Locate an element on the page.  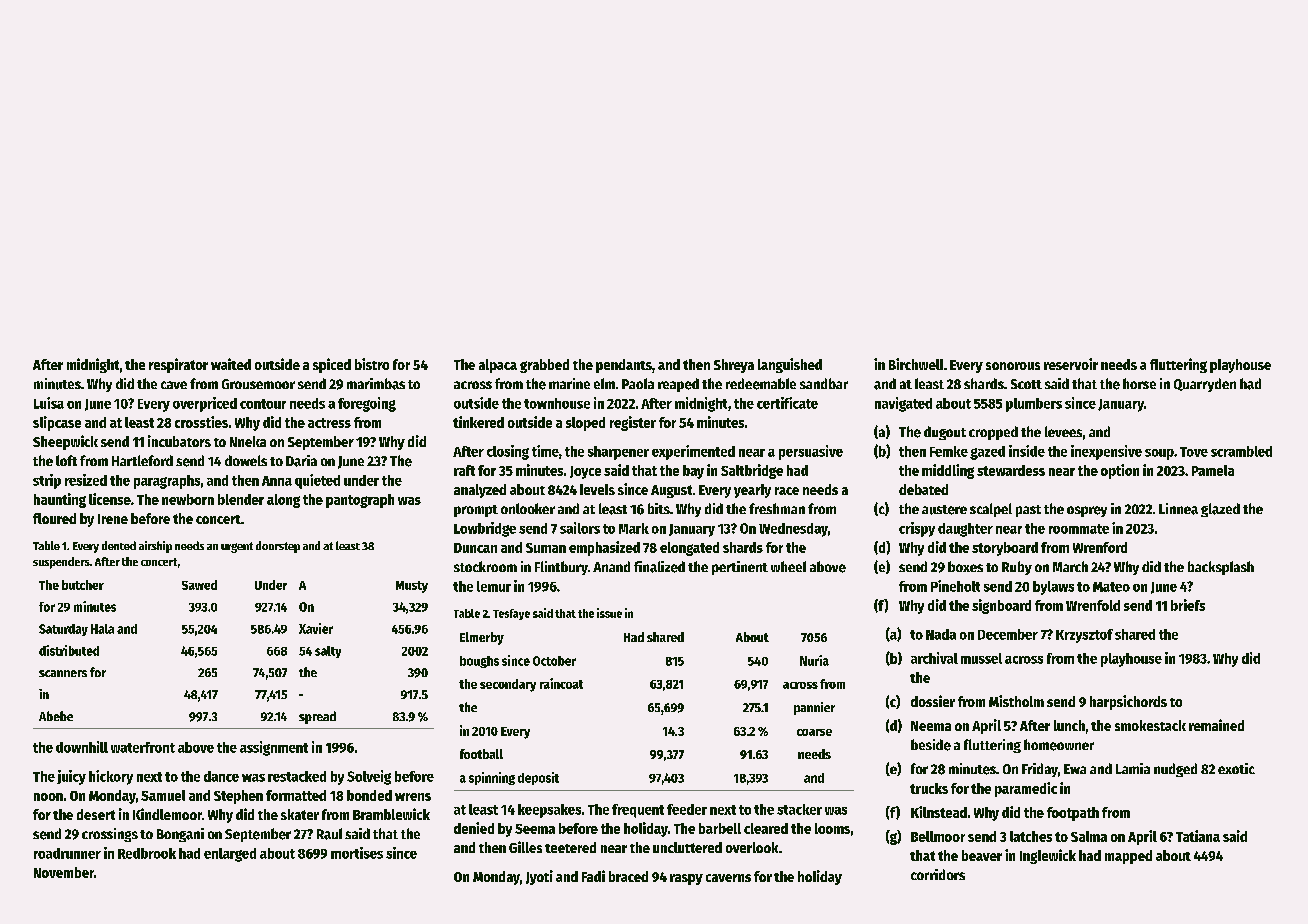
exotic is located at coordinates (1236, 768).
